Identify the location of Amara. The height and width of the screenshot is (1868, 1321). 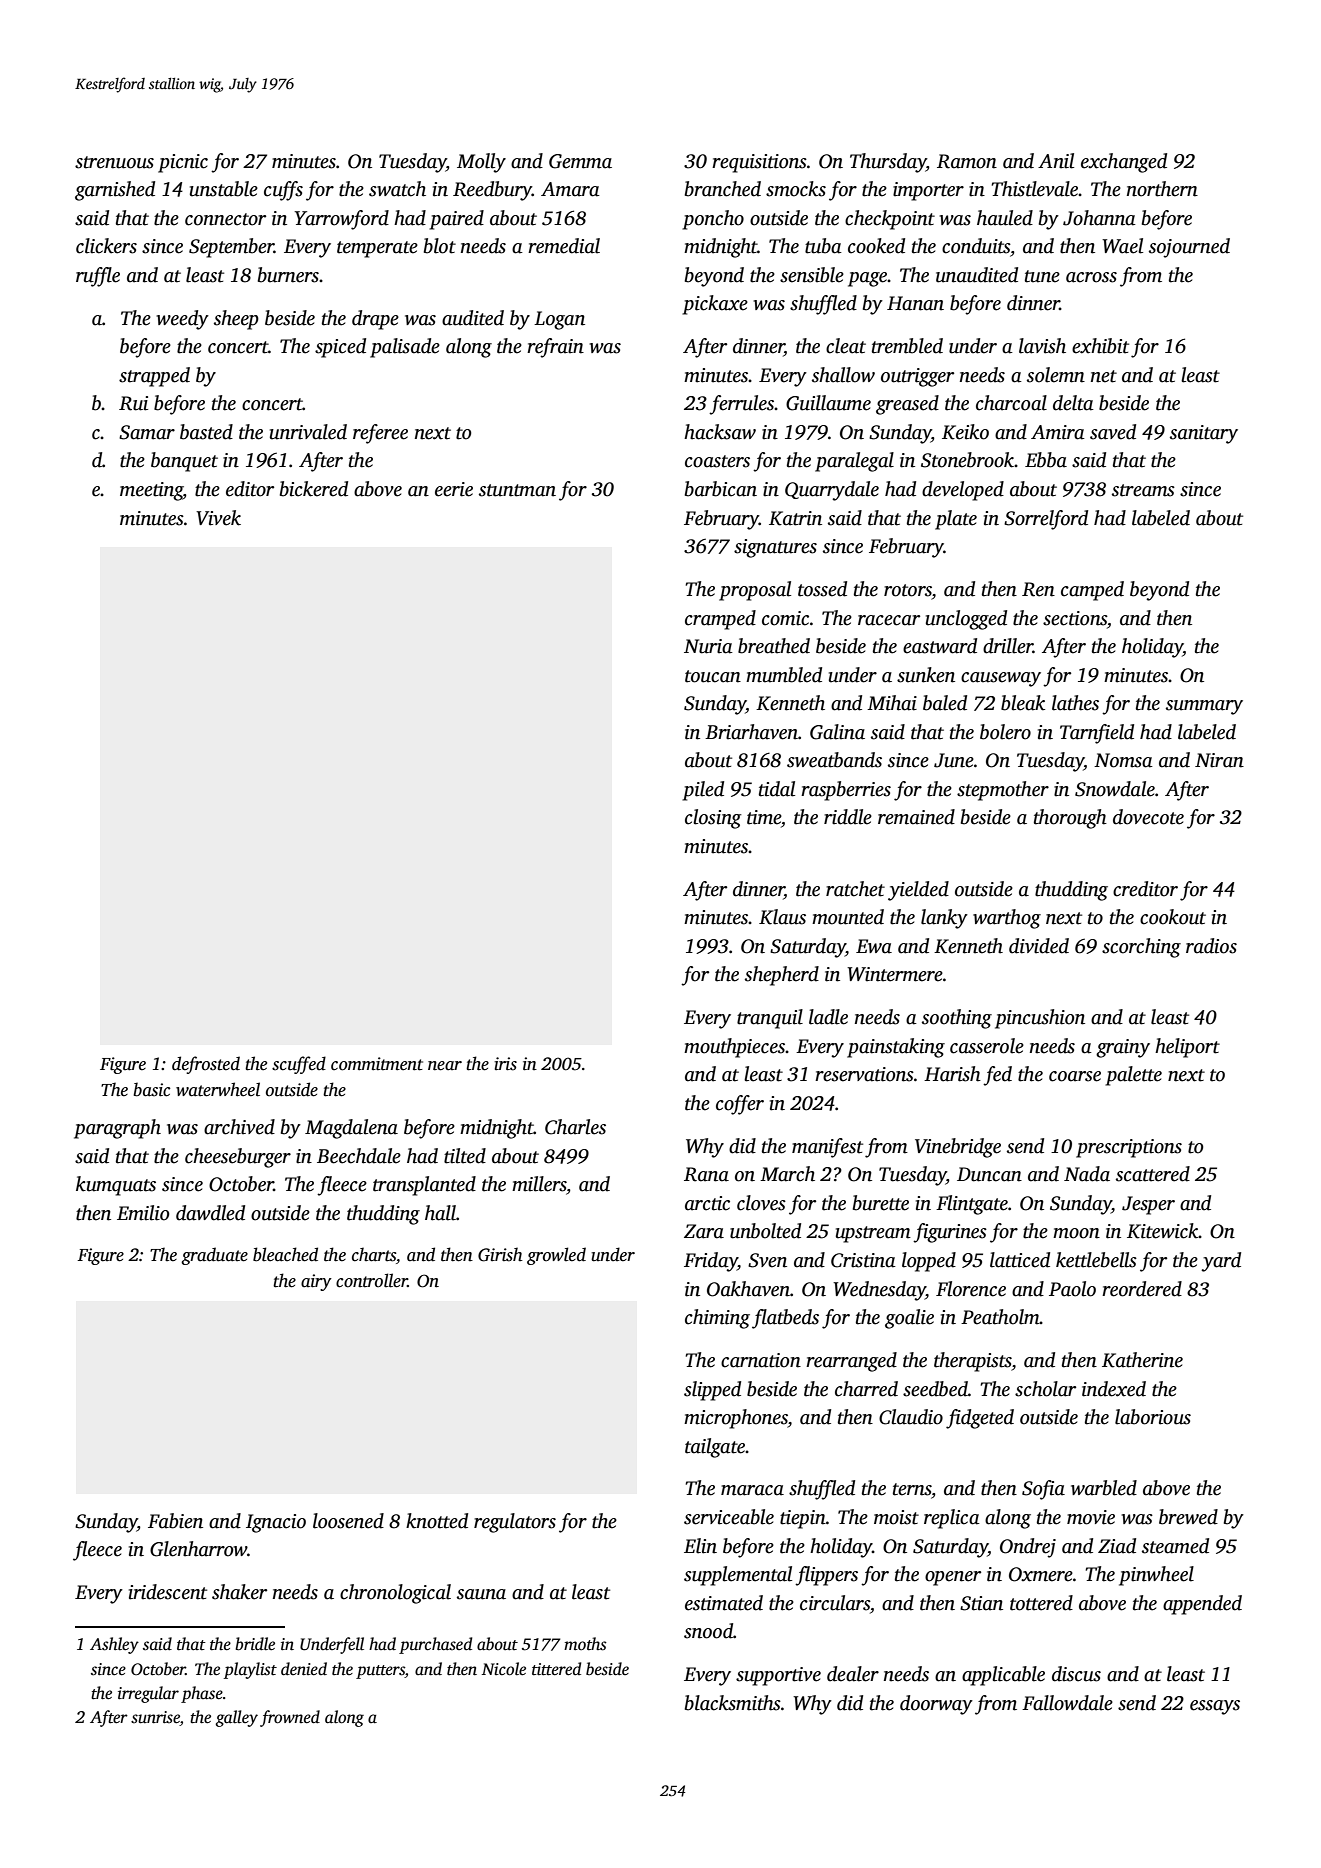
(570, 189).
